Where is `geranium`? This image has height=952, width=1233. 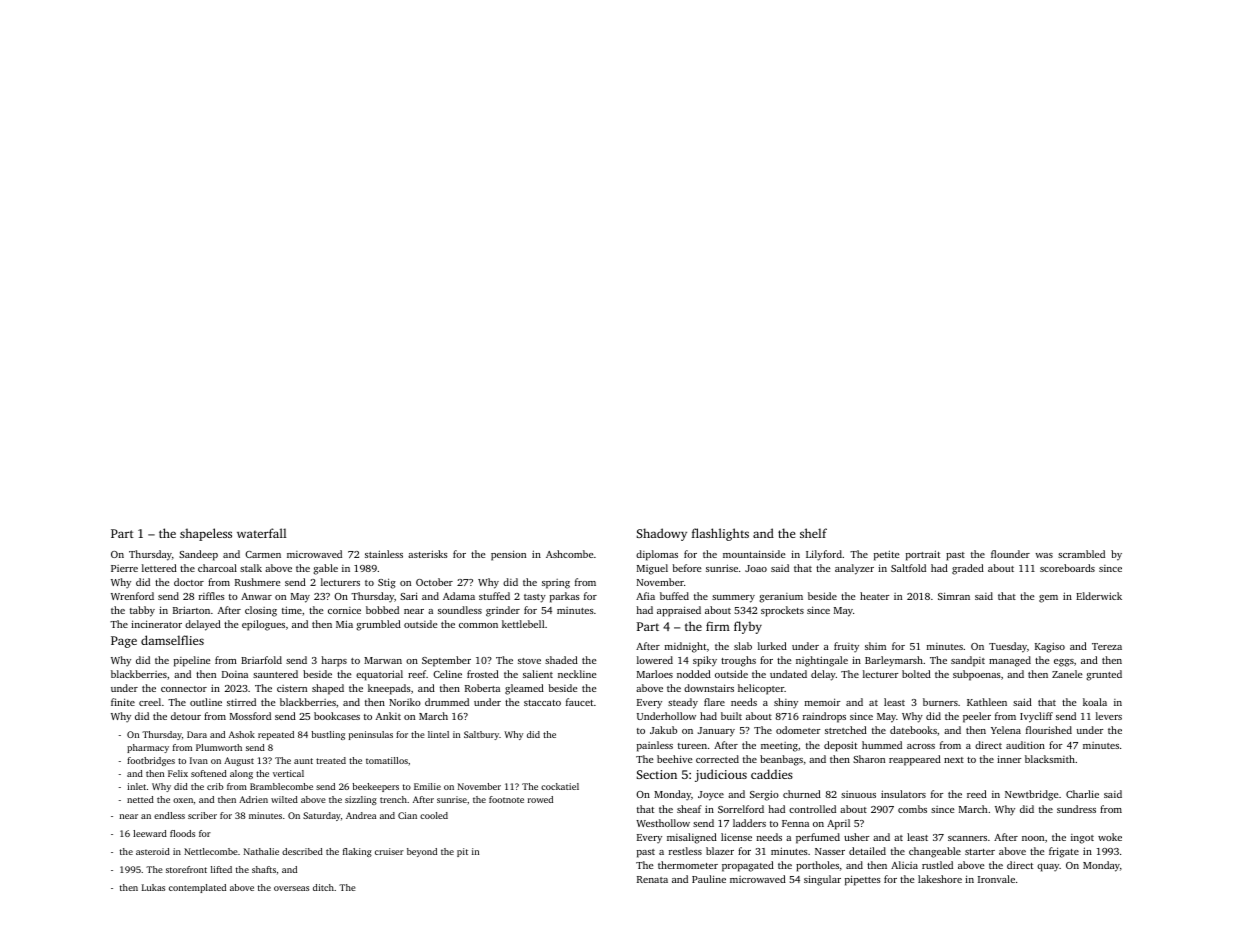
geranium is located at coordinates (781, 598).
